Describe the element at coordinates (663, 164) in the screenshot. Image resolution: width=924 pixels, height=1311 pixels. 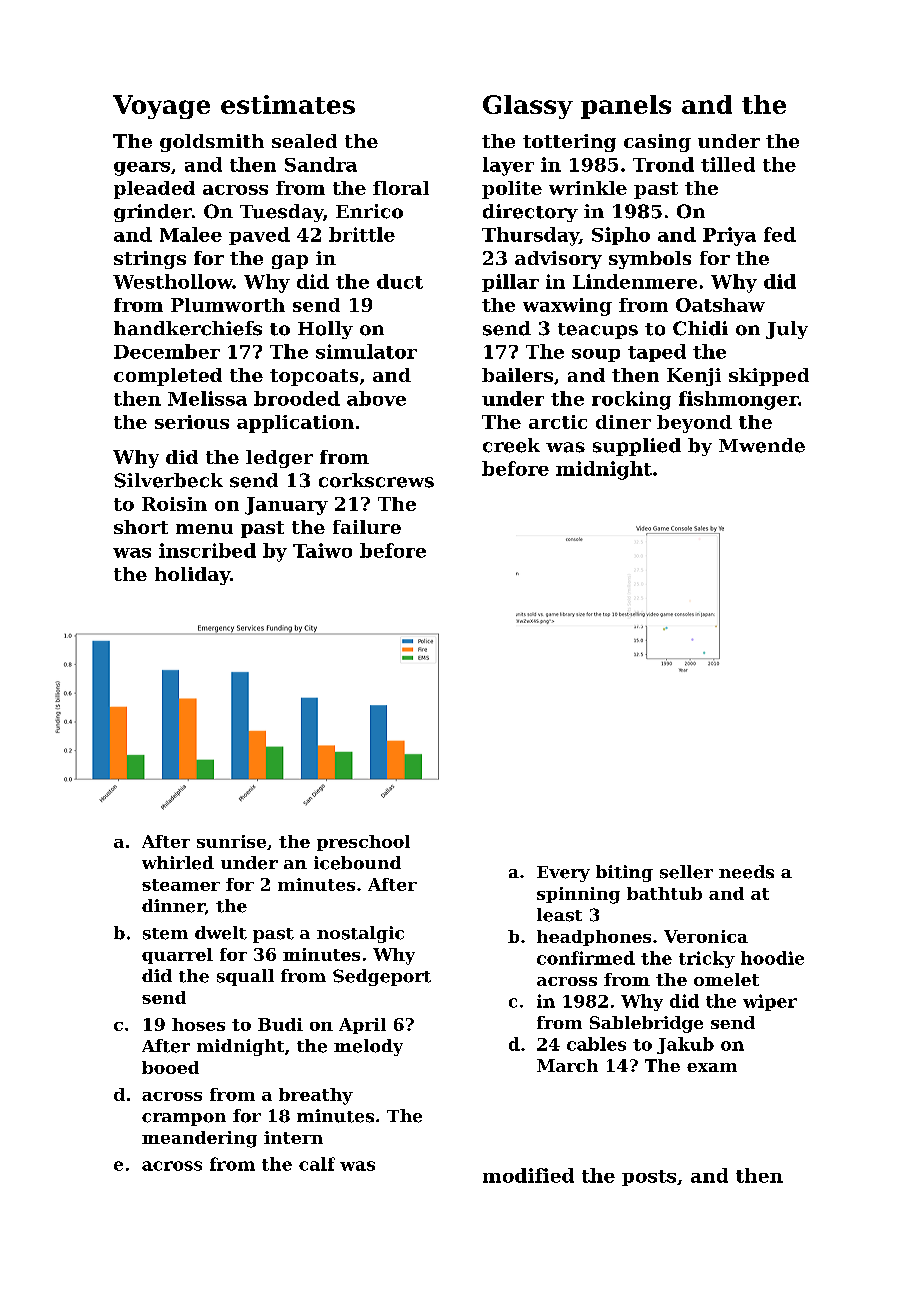
I see `Trond` at that location.
